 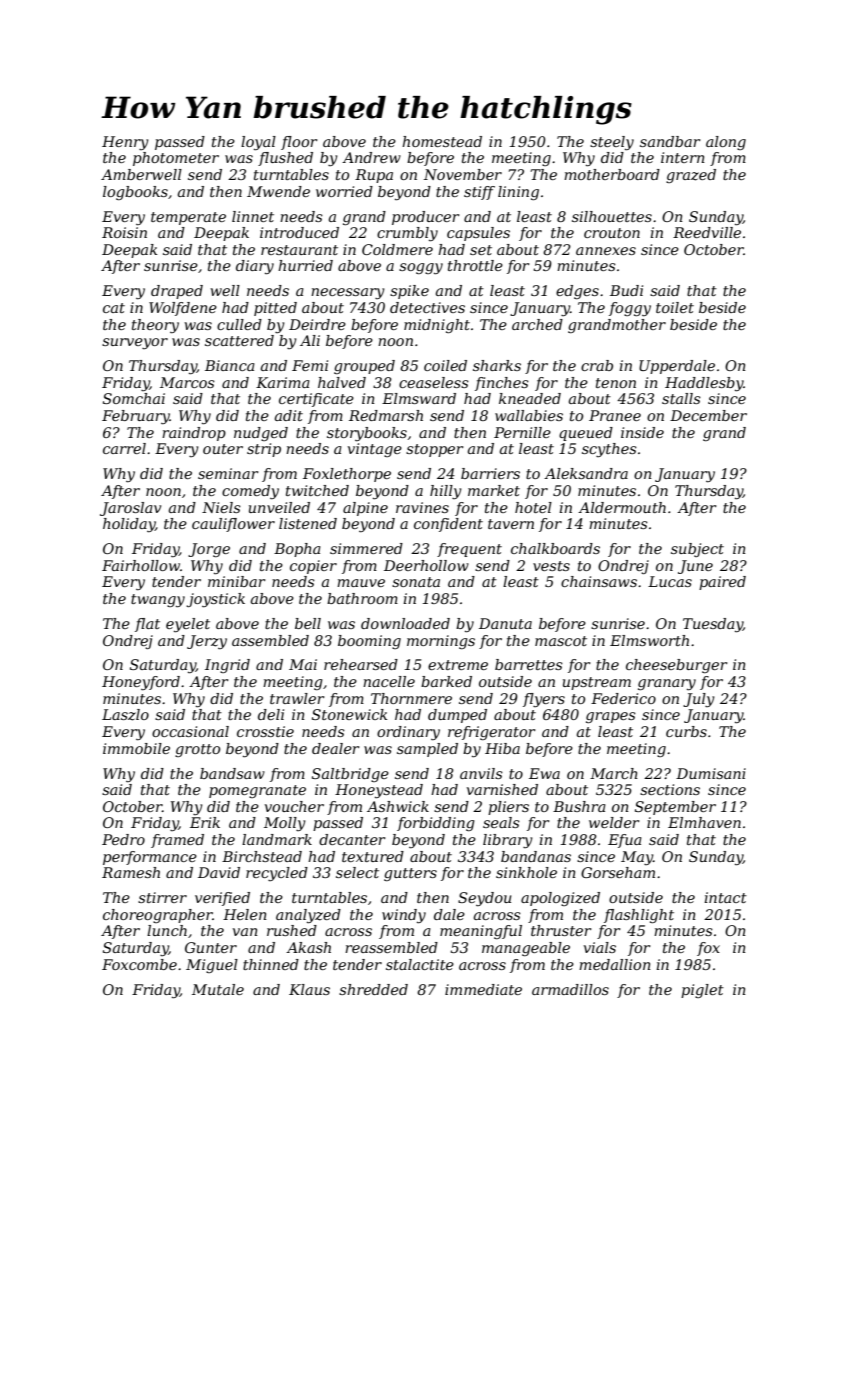 I want to click on Mutale, so click(x=218, y=989).
